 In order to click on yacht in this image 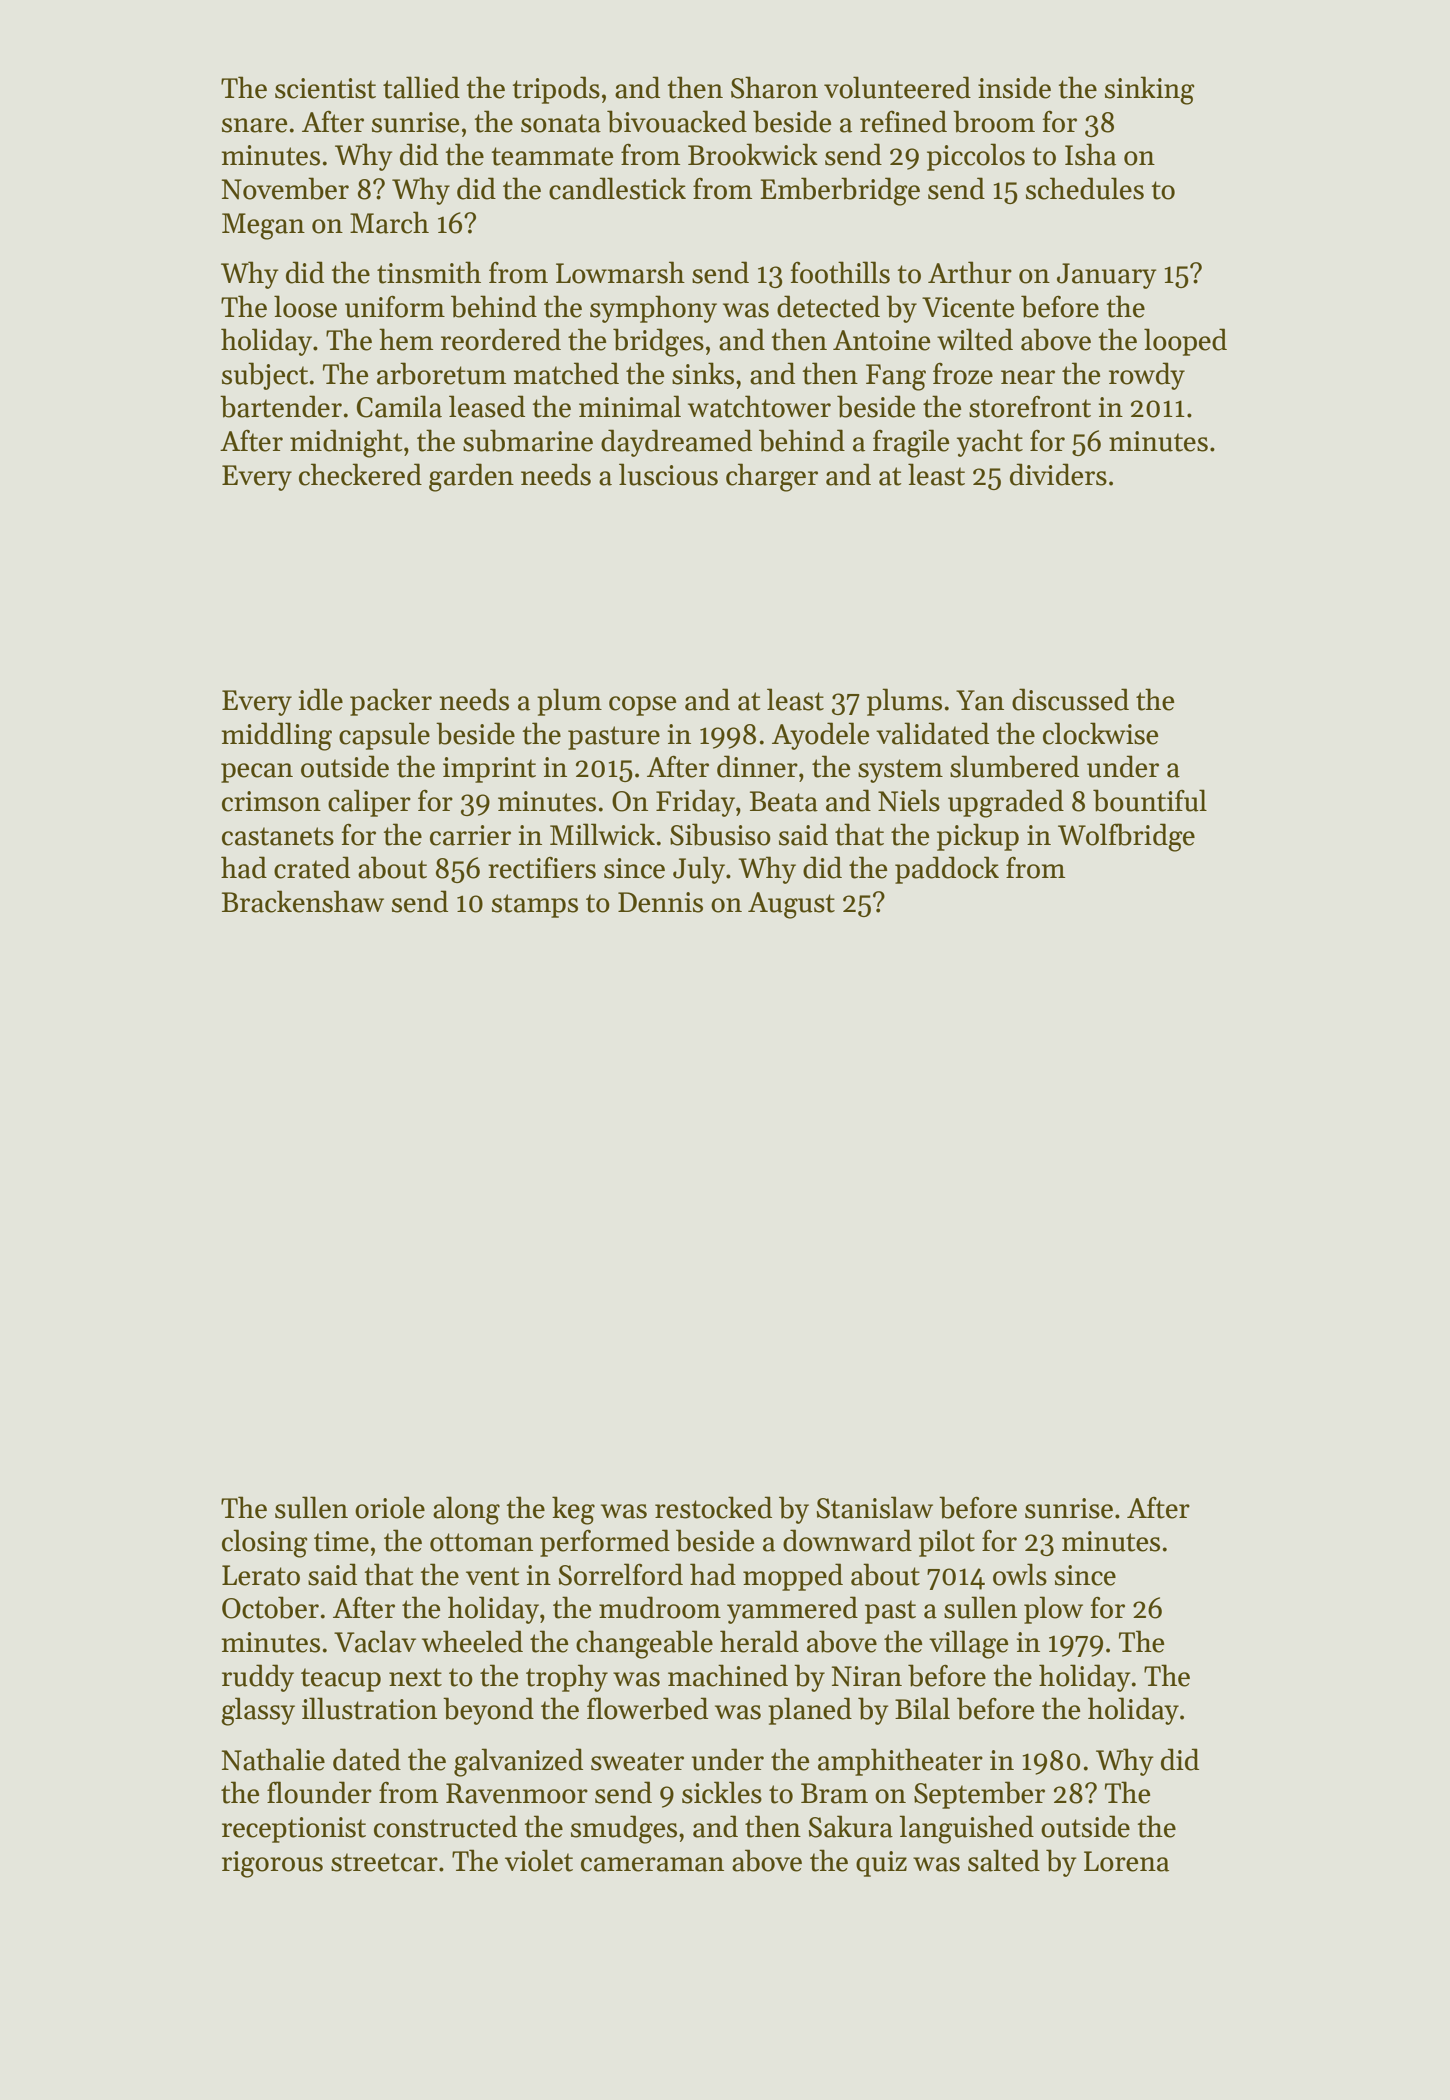, I will do `click(990, 443)`.
